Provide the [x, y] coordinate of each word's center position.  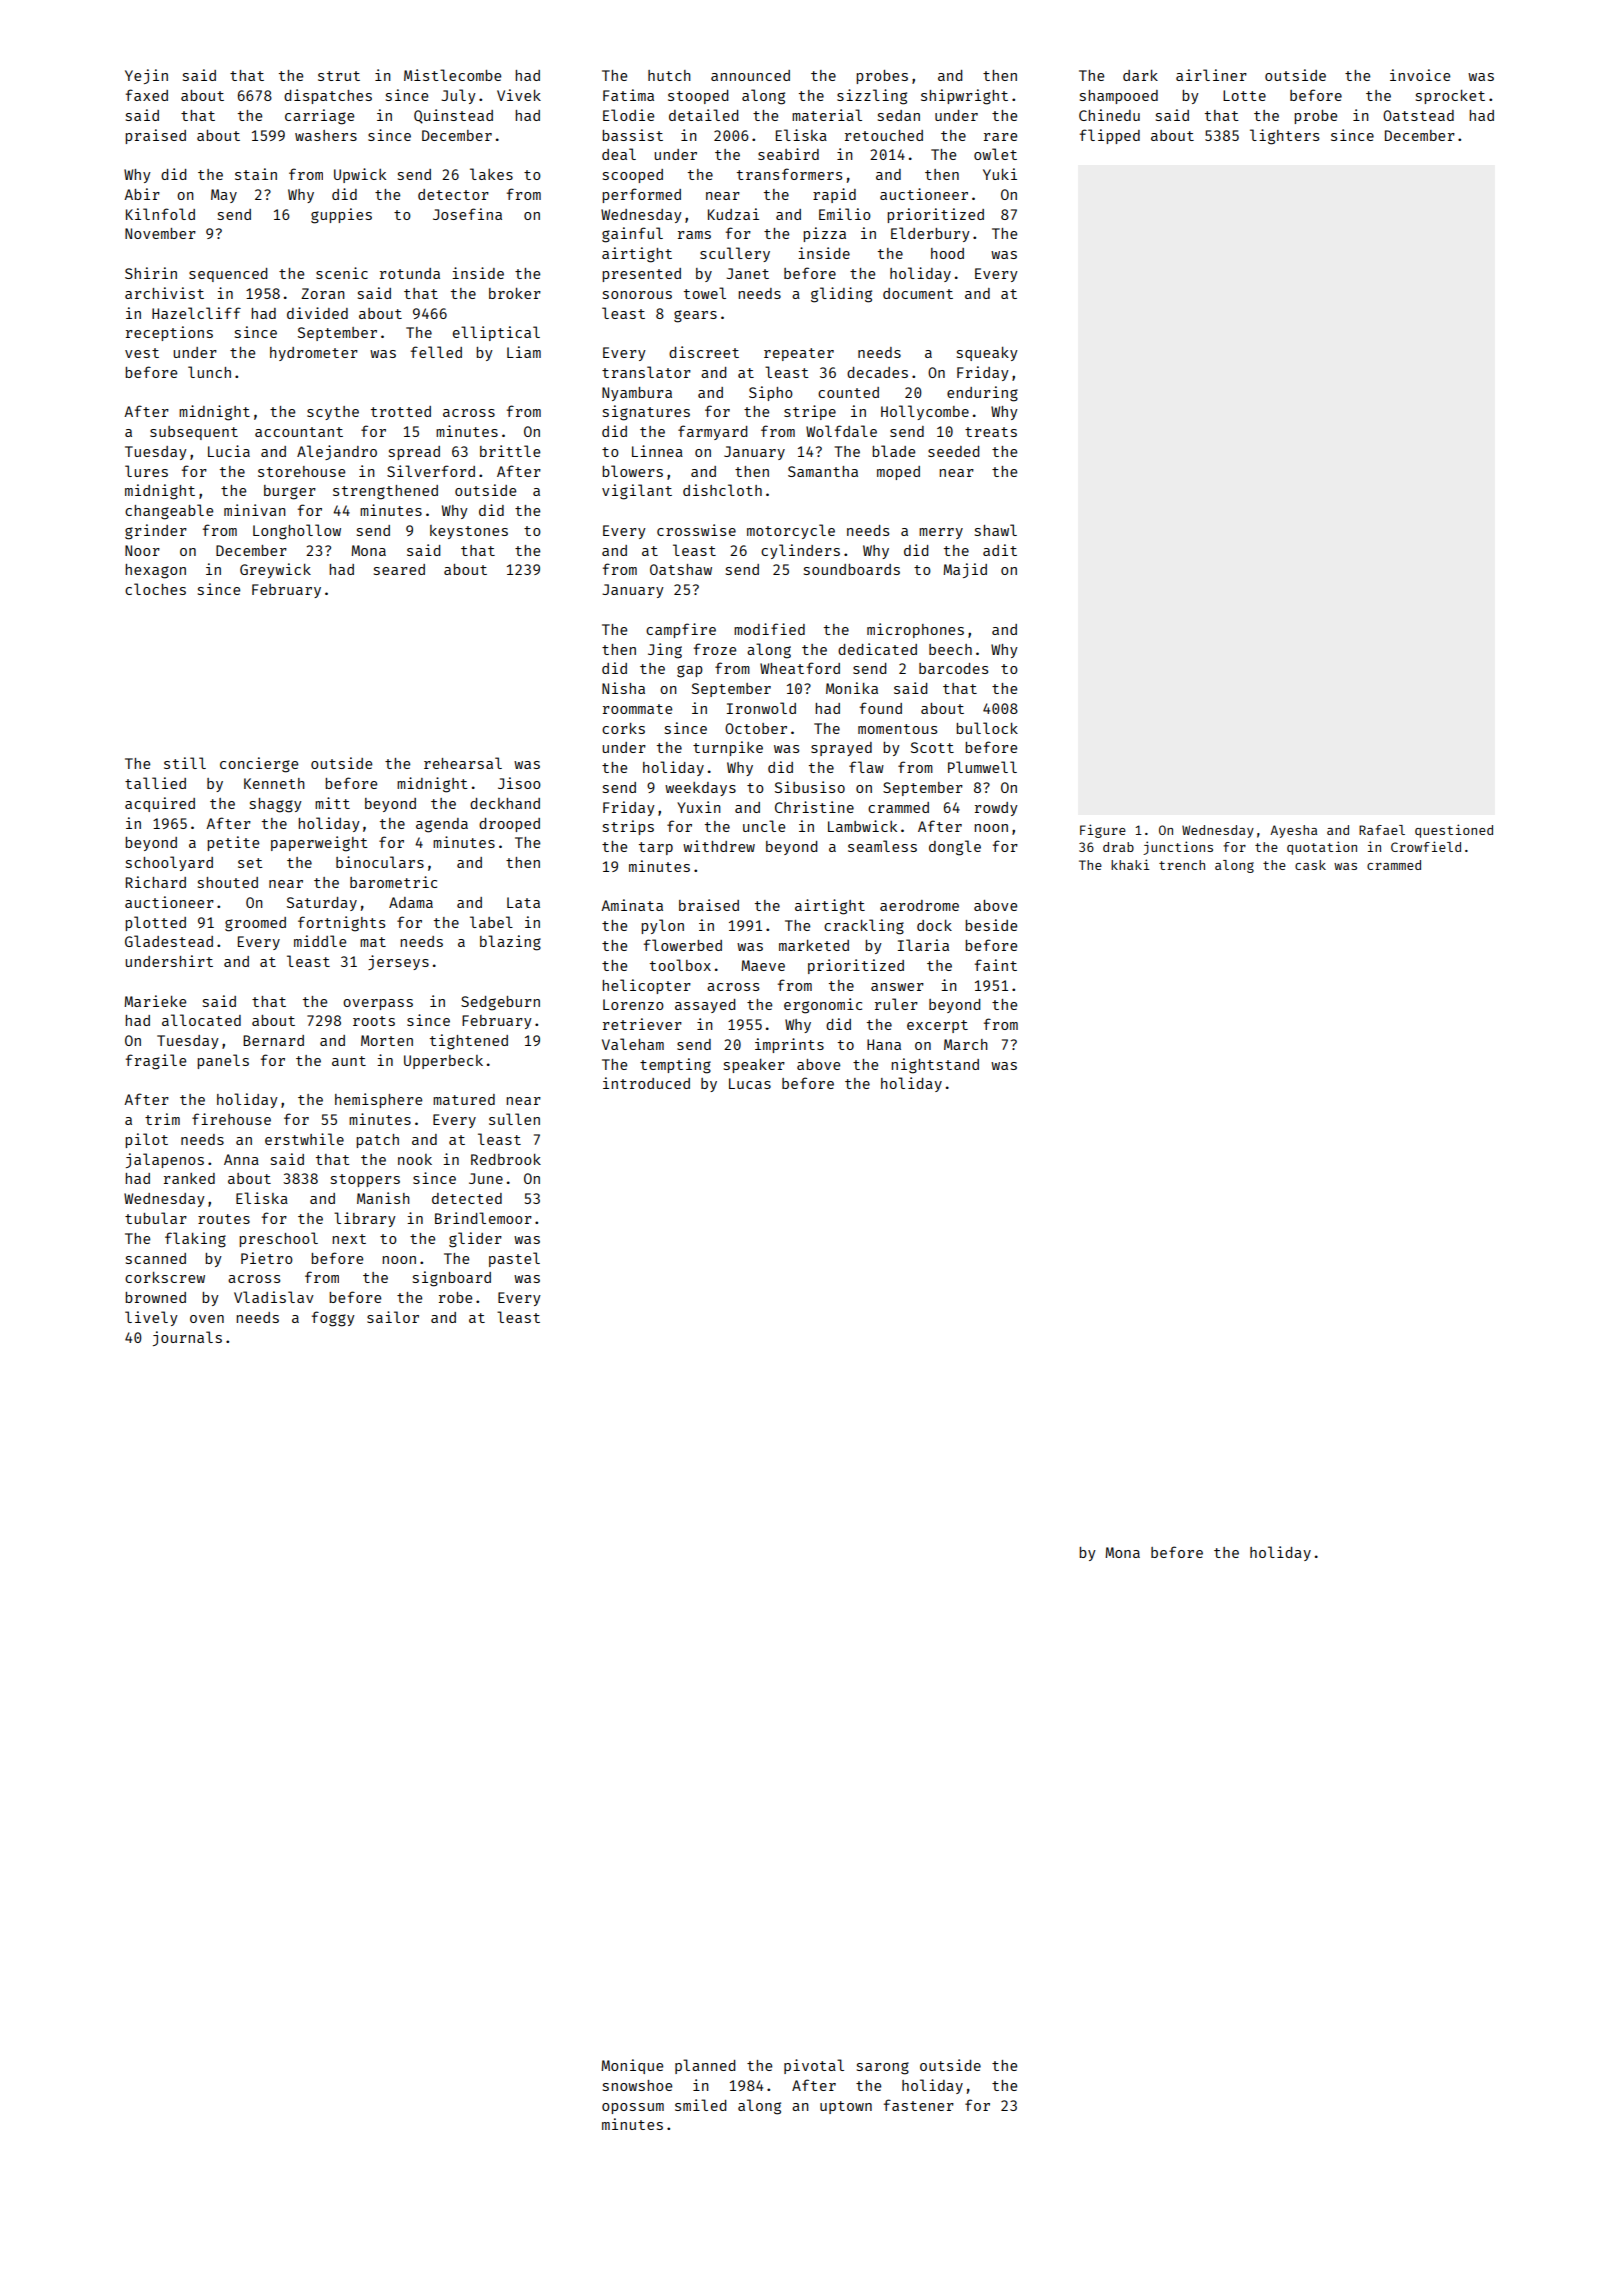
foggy [333, 1319]
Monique [632, 2066]
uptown [846, 2107]
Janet [747, 273]
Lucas [750, 1083]
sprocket [1450, 97]
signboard [452, 1279]
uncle [764, 826]
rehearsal [463, 763]
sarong [883, 2068]
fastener [919, 2105]
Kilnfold [160, 214]
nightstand [935, 1066]
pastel [514, 1259]
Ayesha [1293, 831]
